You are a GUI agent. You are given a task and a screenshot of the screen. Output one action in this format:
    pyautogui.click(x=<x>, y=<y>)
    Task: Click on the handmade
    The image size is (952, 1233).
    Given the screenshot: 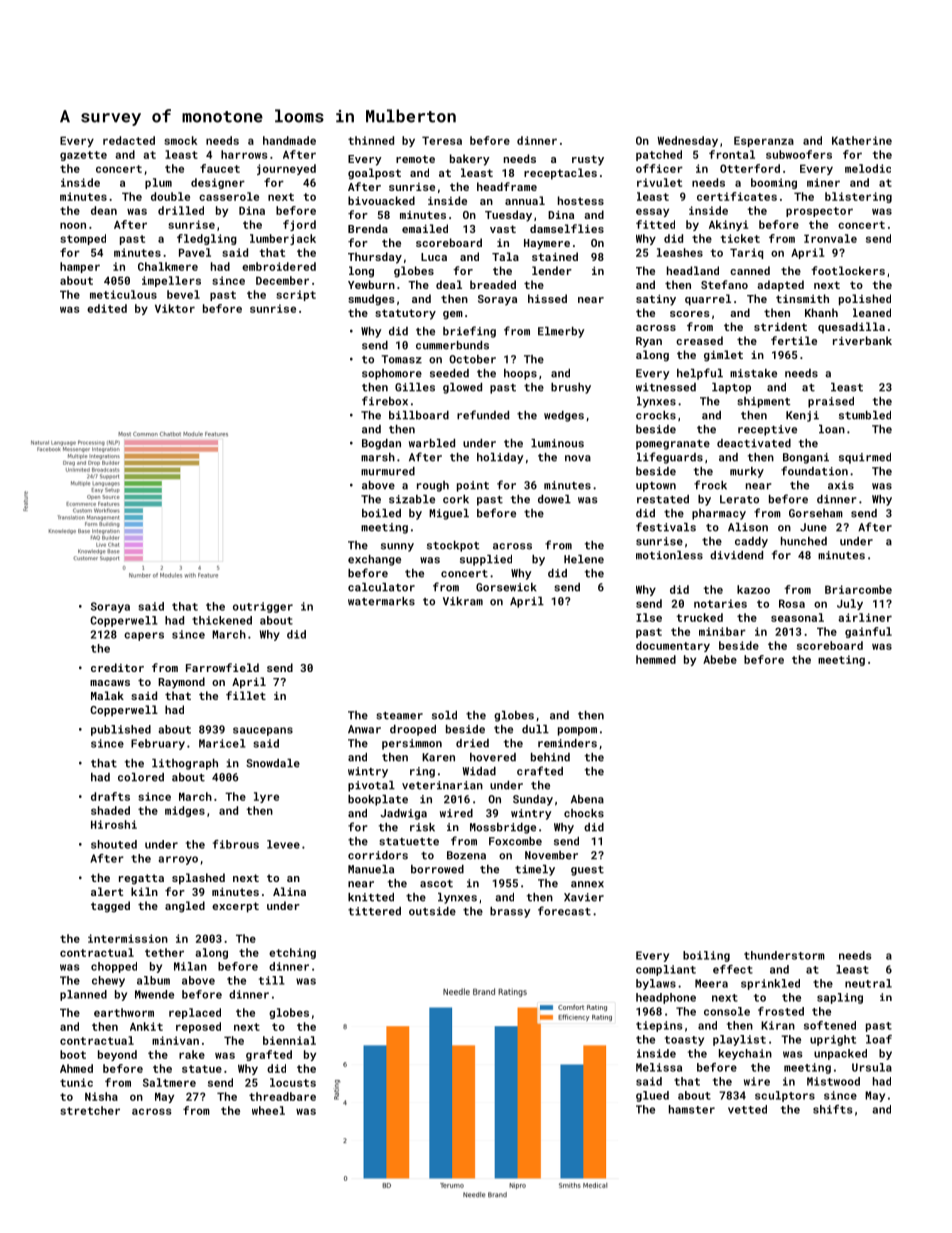 What is the action you would take?
    pyautogui.click(x=289, y=140)
